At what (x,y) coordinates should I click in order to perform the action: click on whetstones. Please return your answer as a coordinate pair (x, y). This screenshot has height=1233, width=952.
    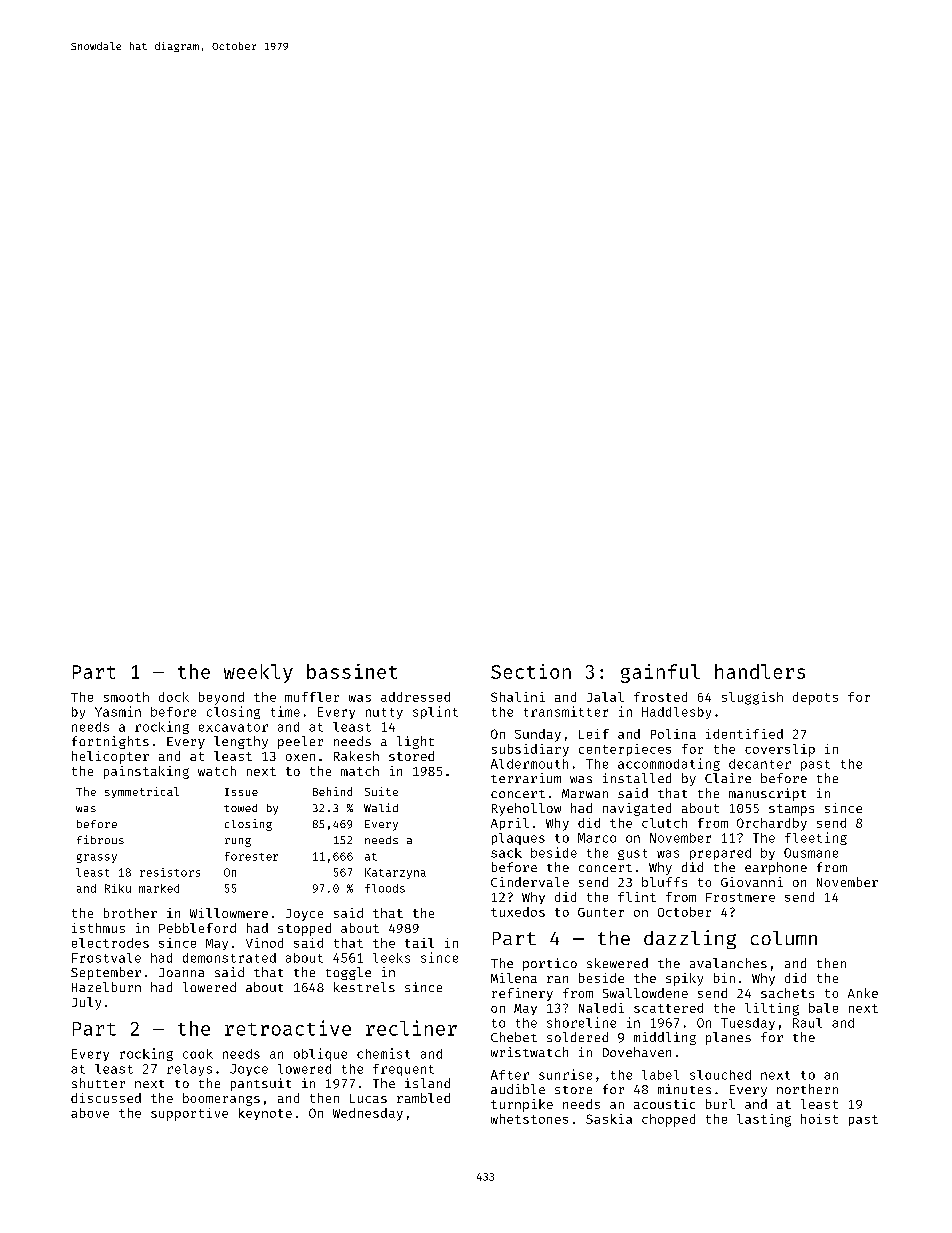
    Looking at the image, I should click on (529, 1119).
